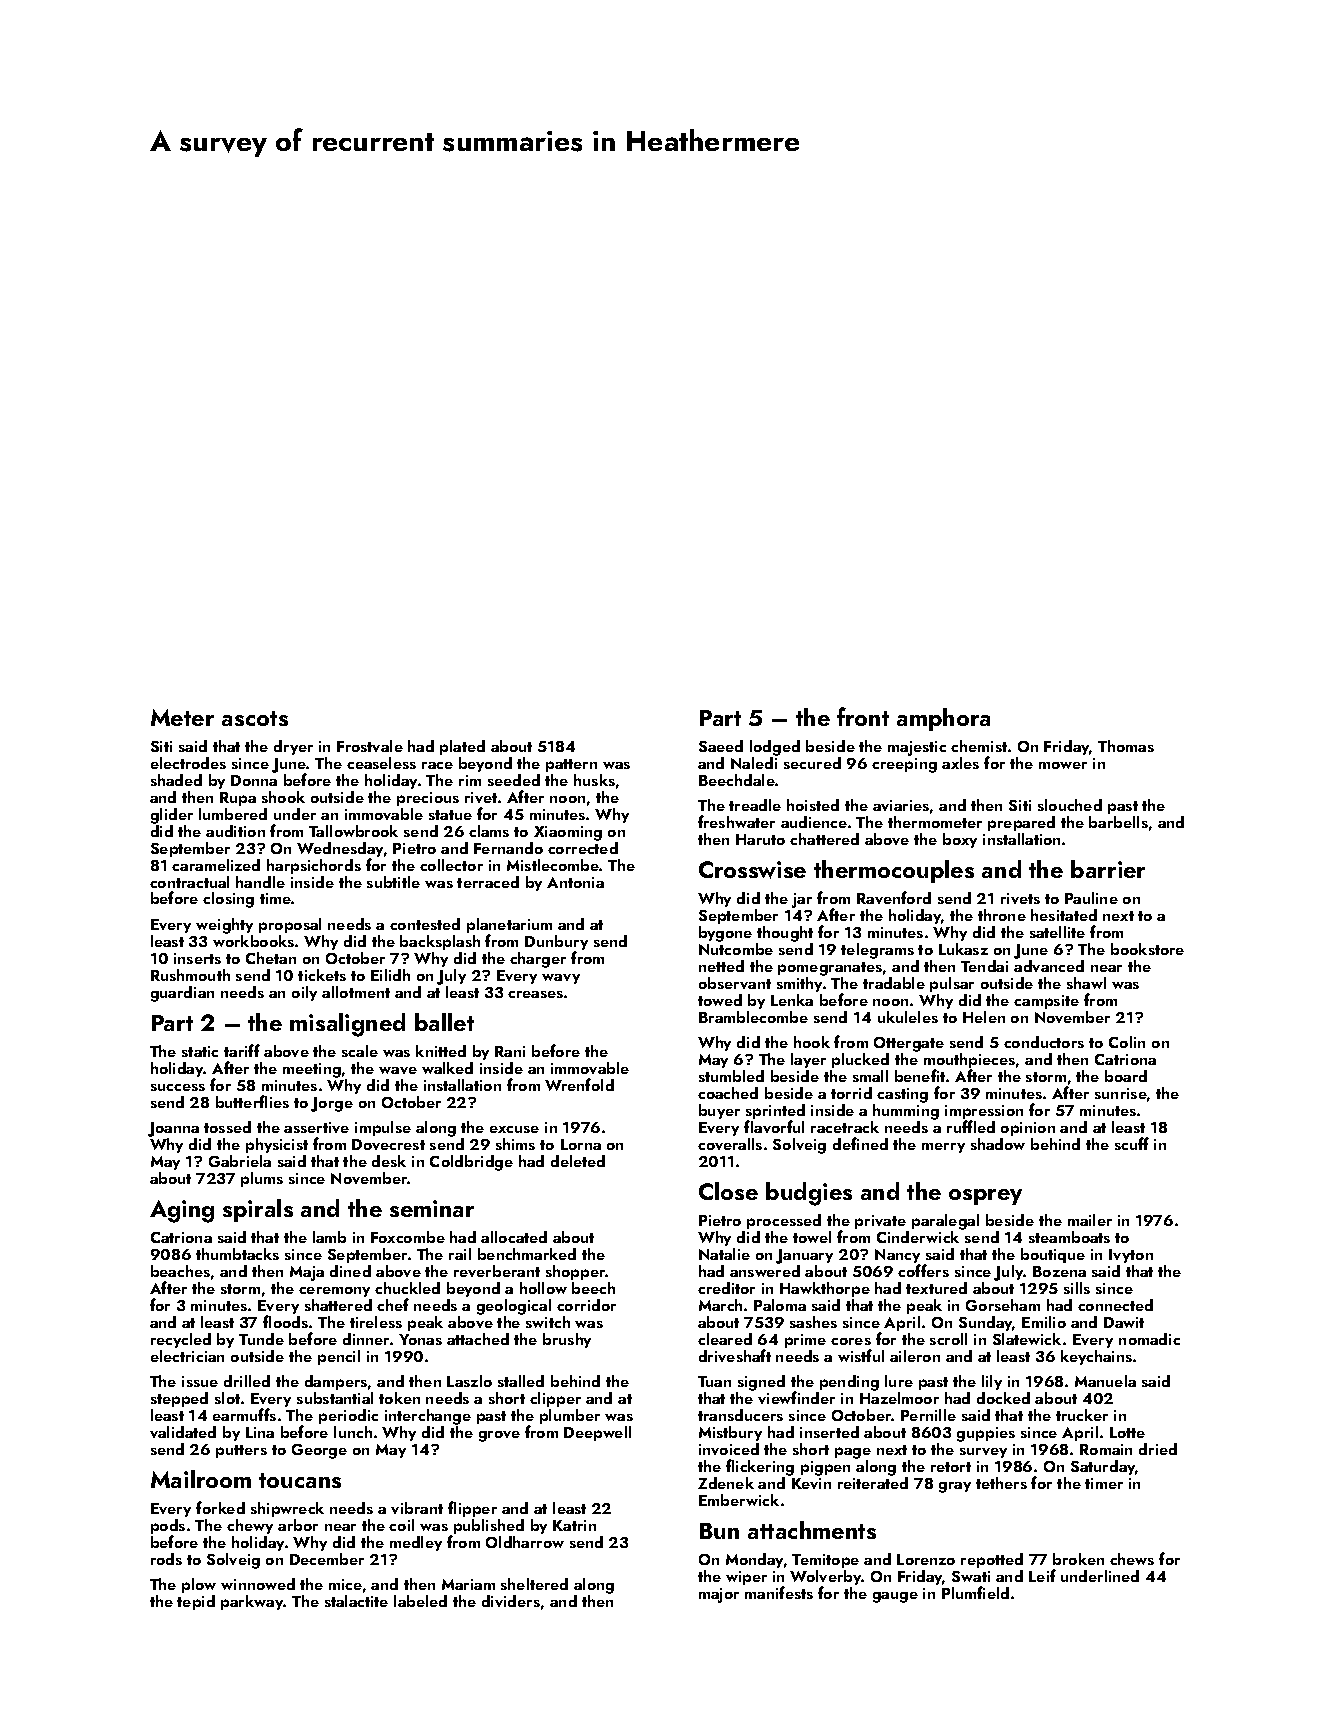 This screenshot has height=1729, width=1336. What do you see at coordinates (514, 1237) in the screenshot?
I see `allocated` at bounding box center [514, 1237].
